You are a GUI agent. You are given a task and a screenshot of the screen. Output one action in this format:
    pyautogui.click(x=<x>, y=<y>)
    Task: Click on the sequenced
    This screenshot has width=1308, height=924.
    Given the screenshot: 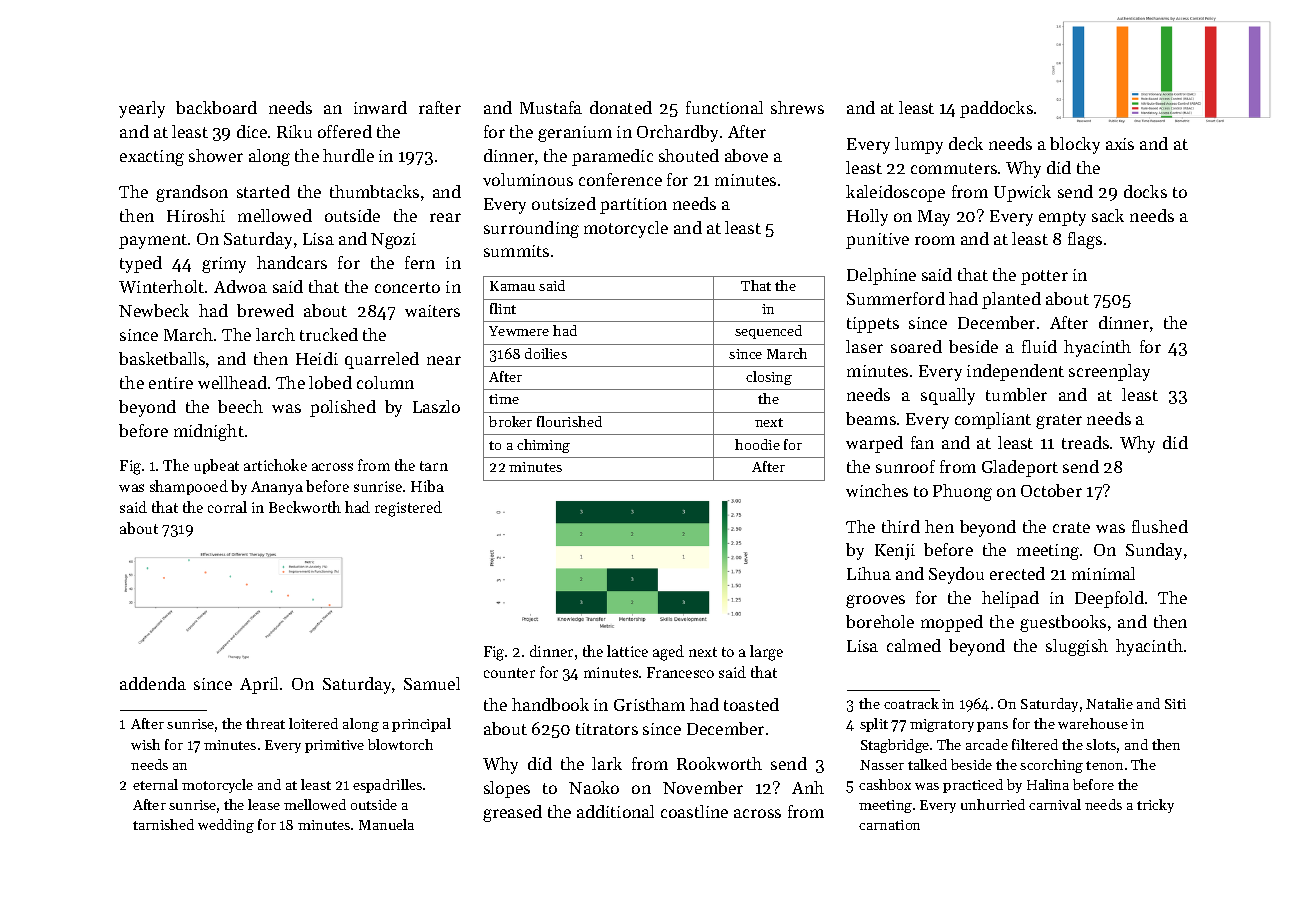 What is the action you would take?
    pyautogui.click(x=768, y=332)
